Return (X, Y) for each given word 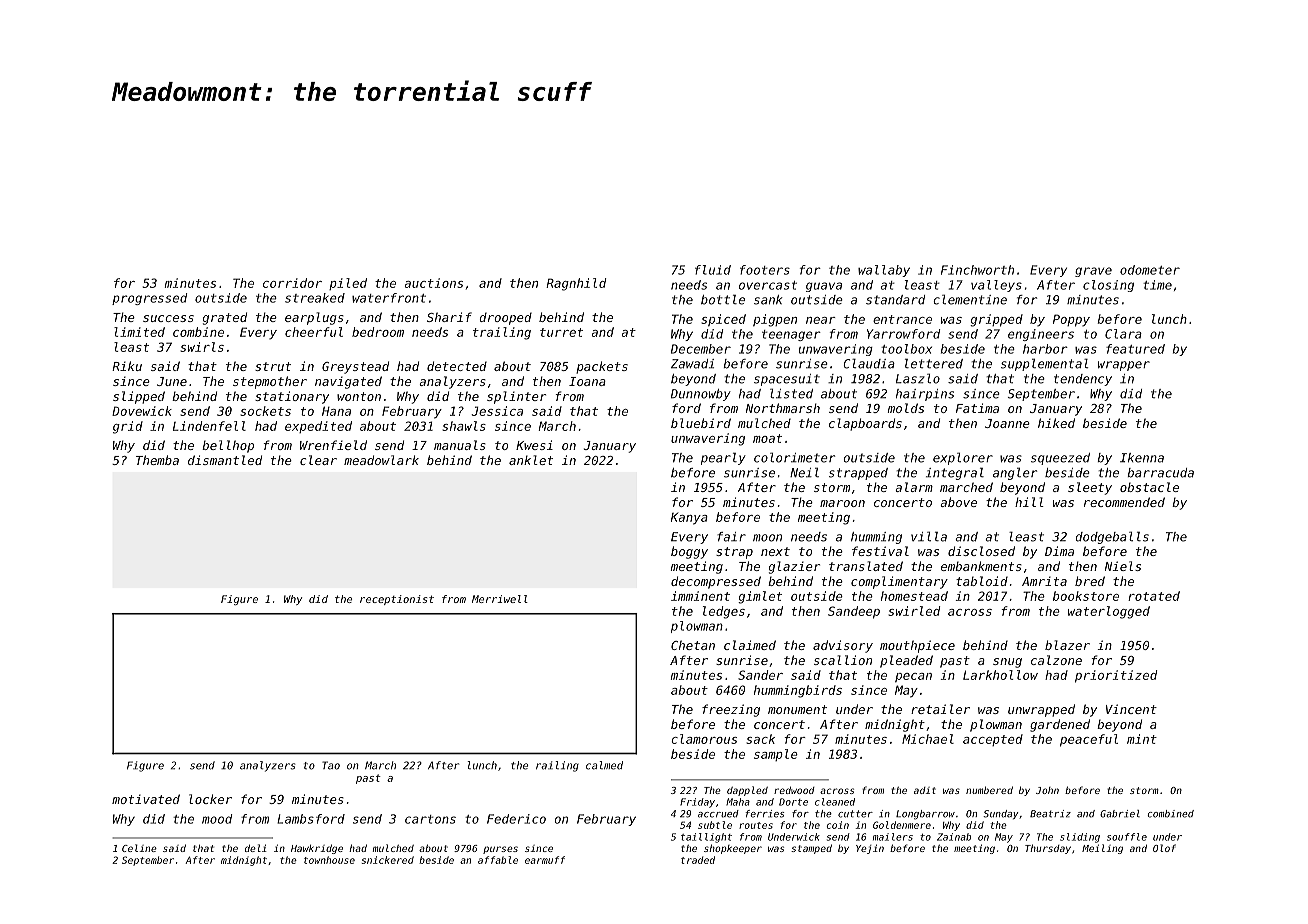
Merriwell (500, 599)
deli (256, 848)
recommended (1124, 502)
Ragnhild (576, 284)
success (168, 318)
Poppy (1071, 320)
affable (498, 860)
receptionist (397, 600)
